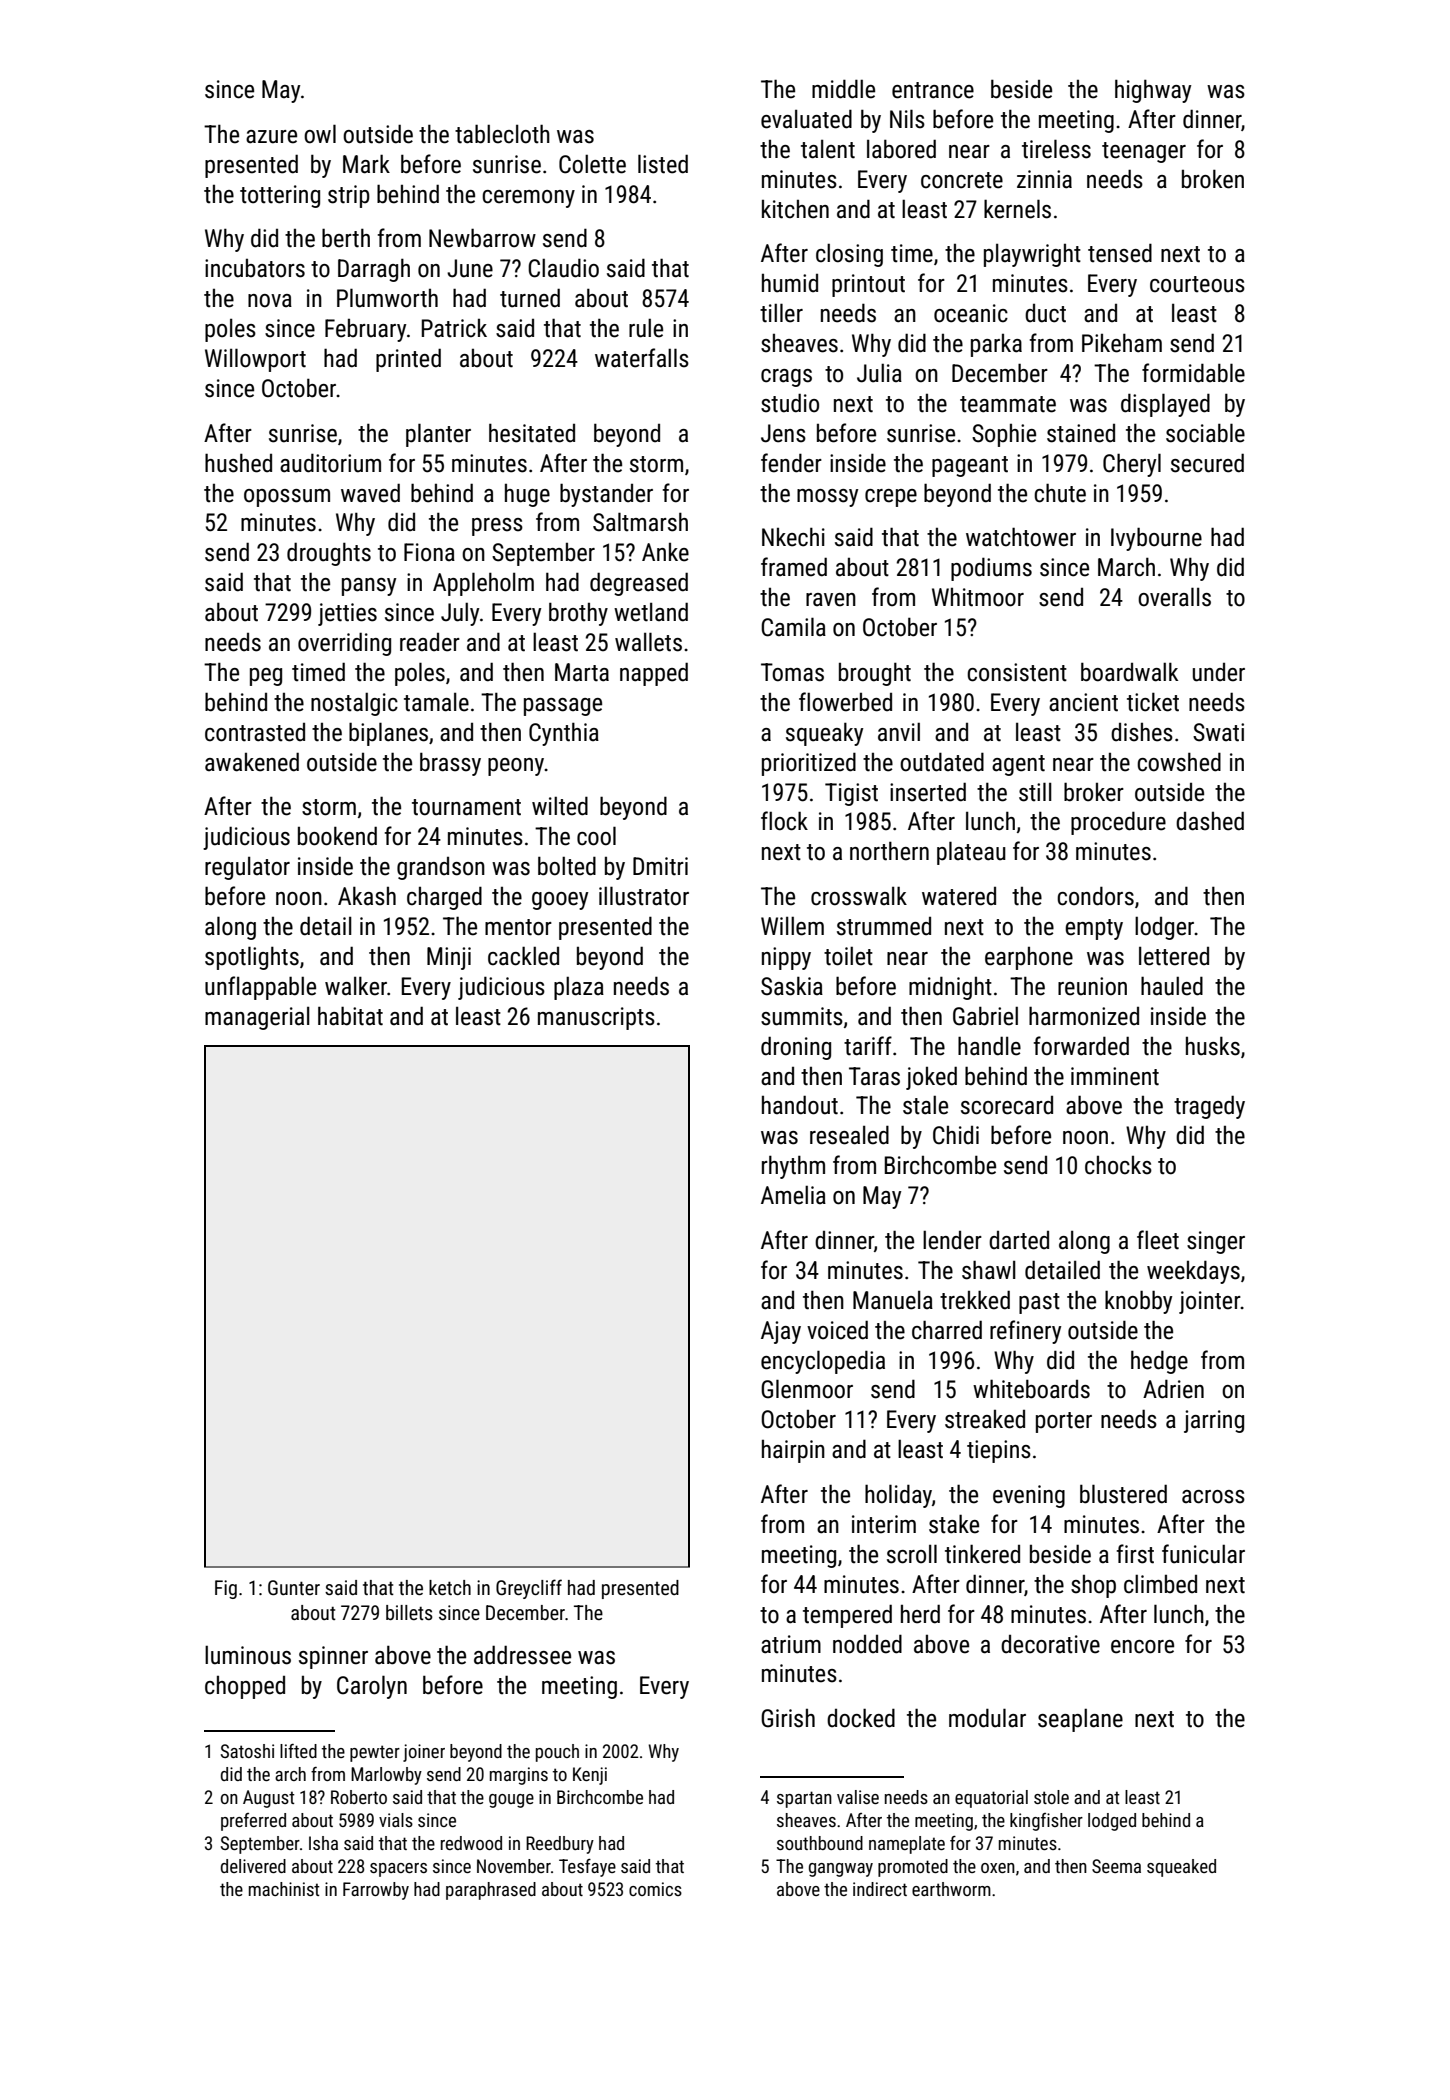 Image resolution: width=1450 pixels, height=2100 pixels. I want to click on Chidi, so click(956, 1135).
